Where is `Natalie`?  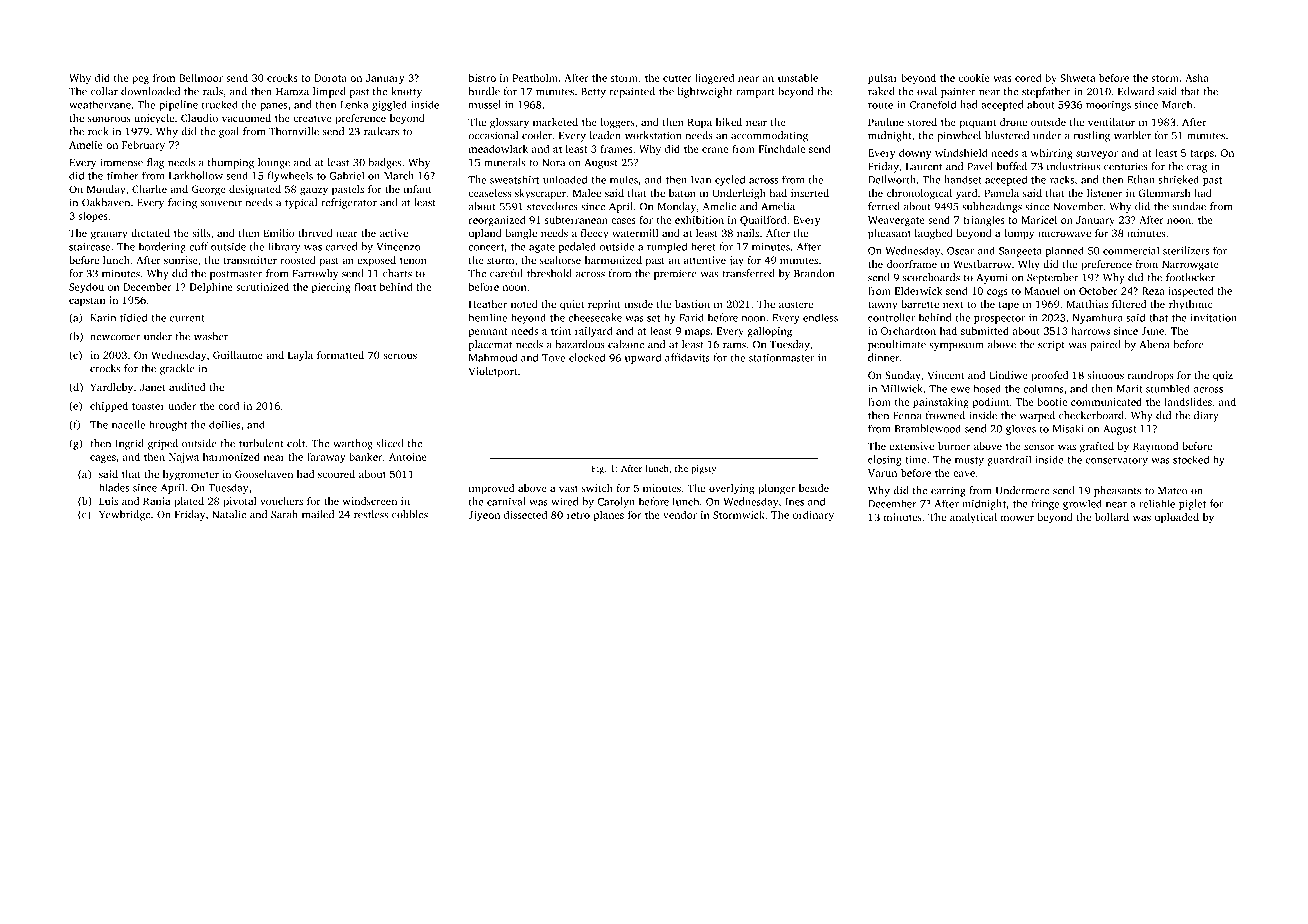
Natalie is located at coordinates (229, 514).
